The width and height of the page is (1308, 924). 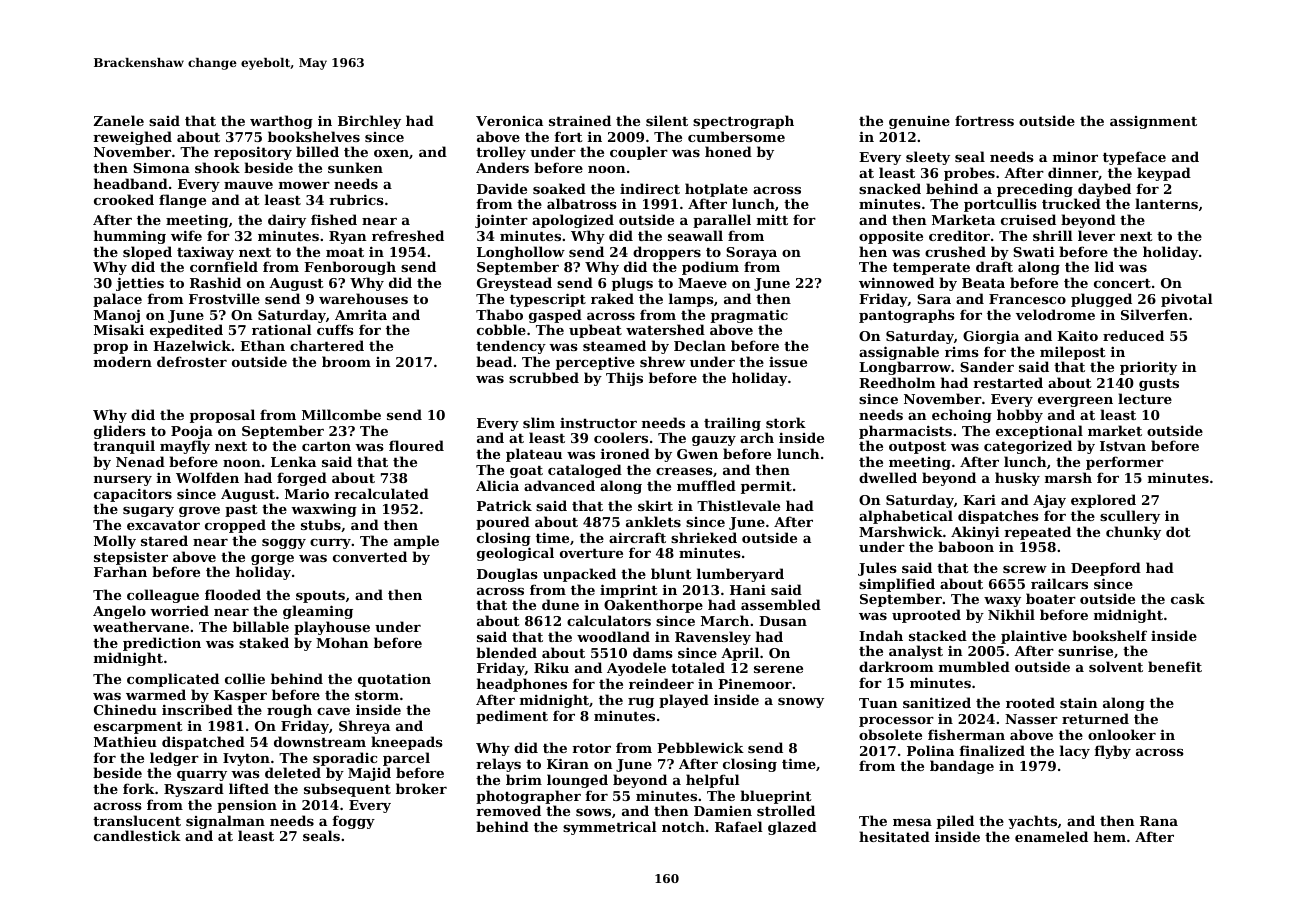 What do you see at coordinates (522, 685) in the page?
I see `headphones` at bounding box center [522, 685].
